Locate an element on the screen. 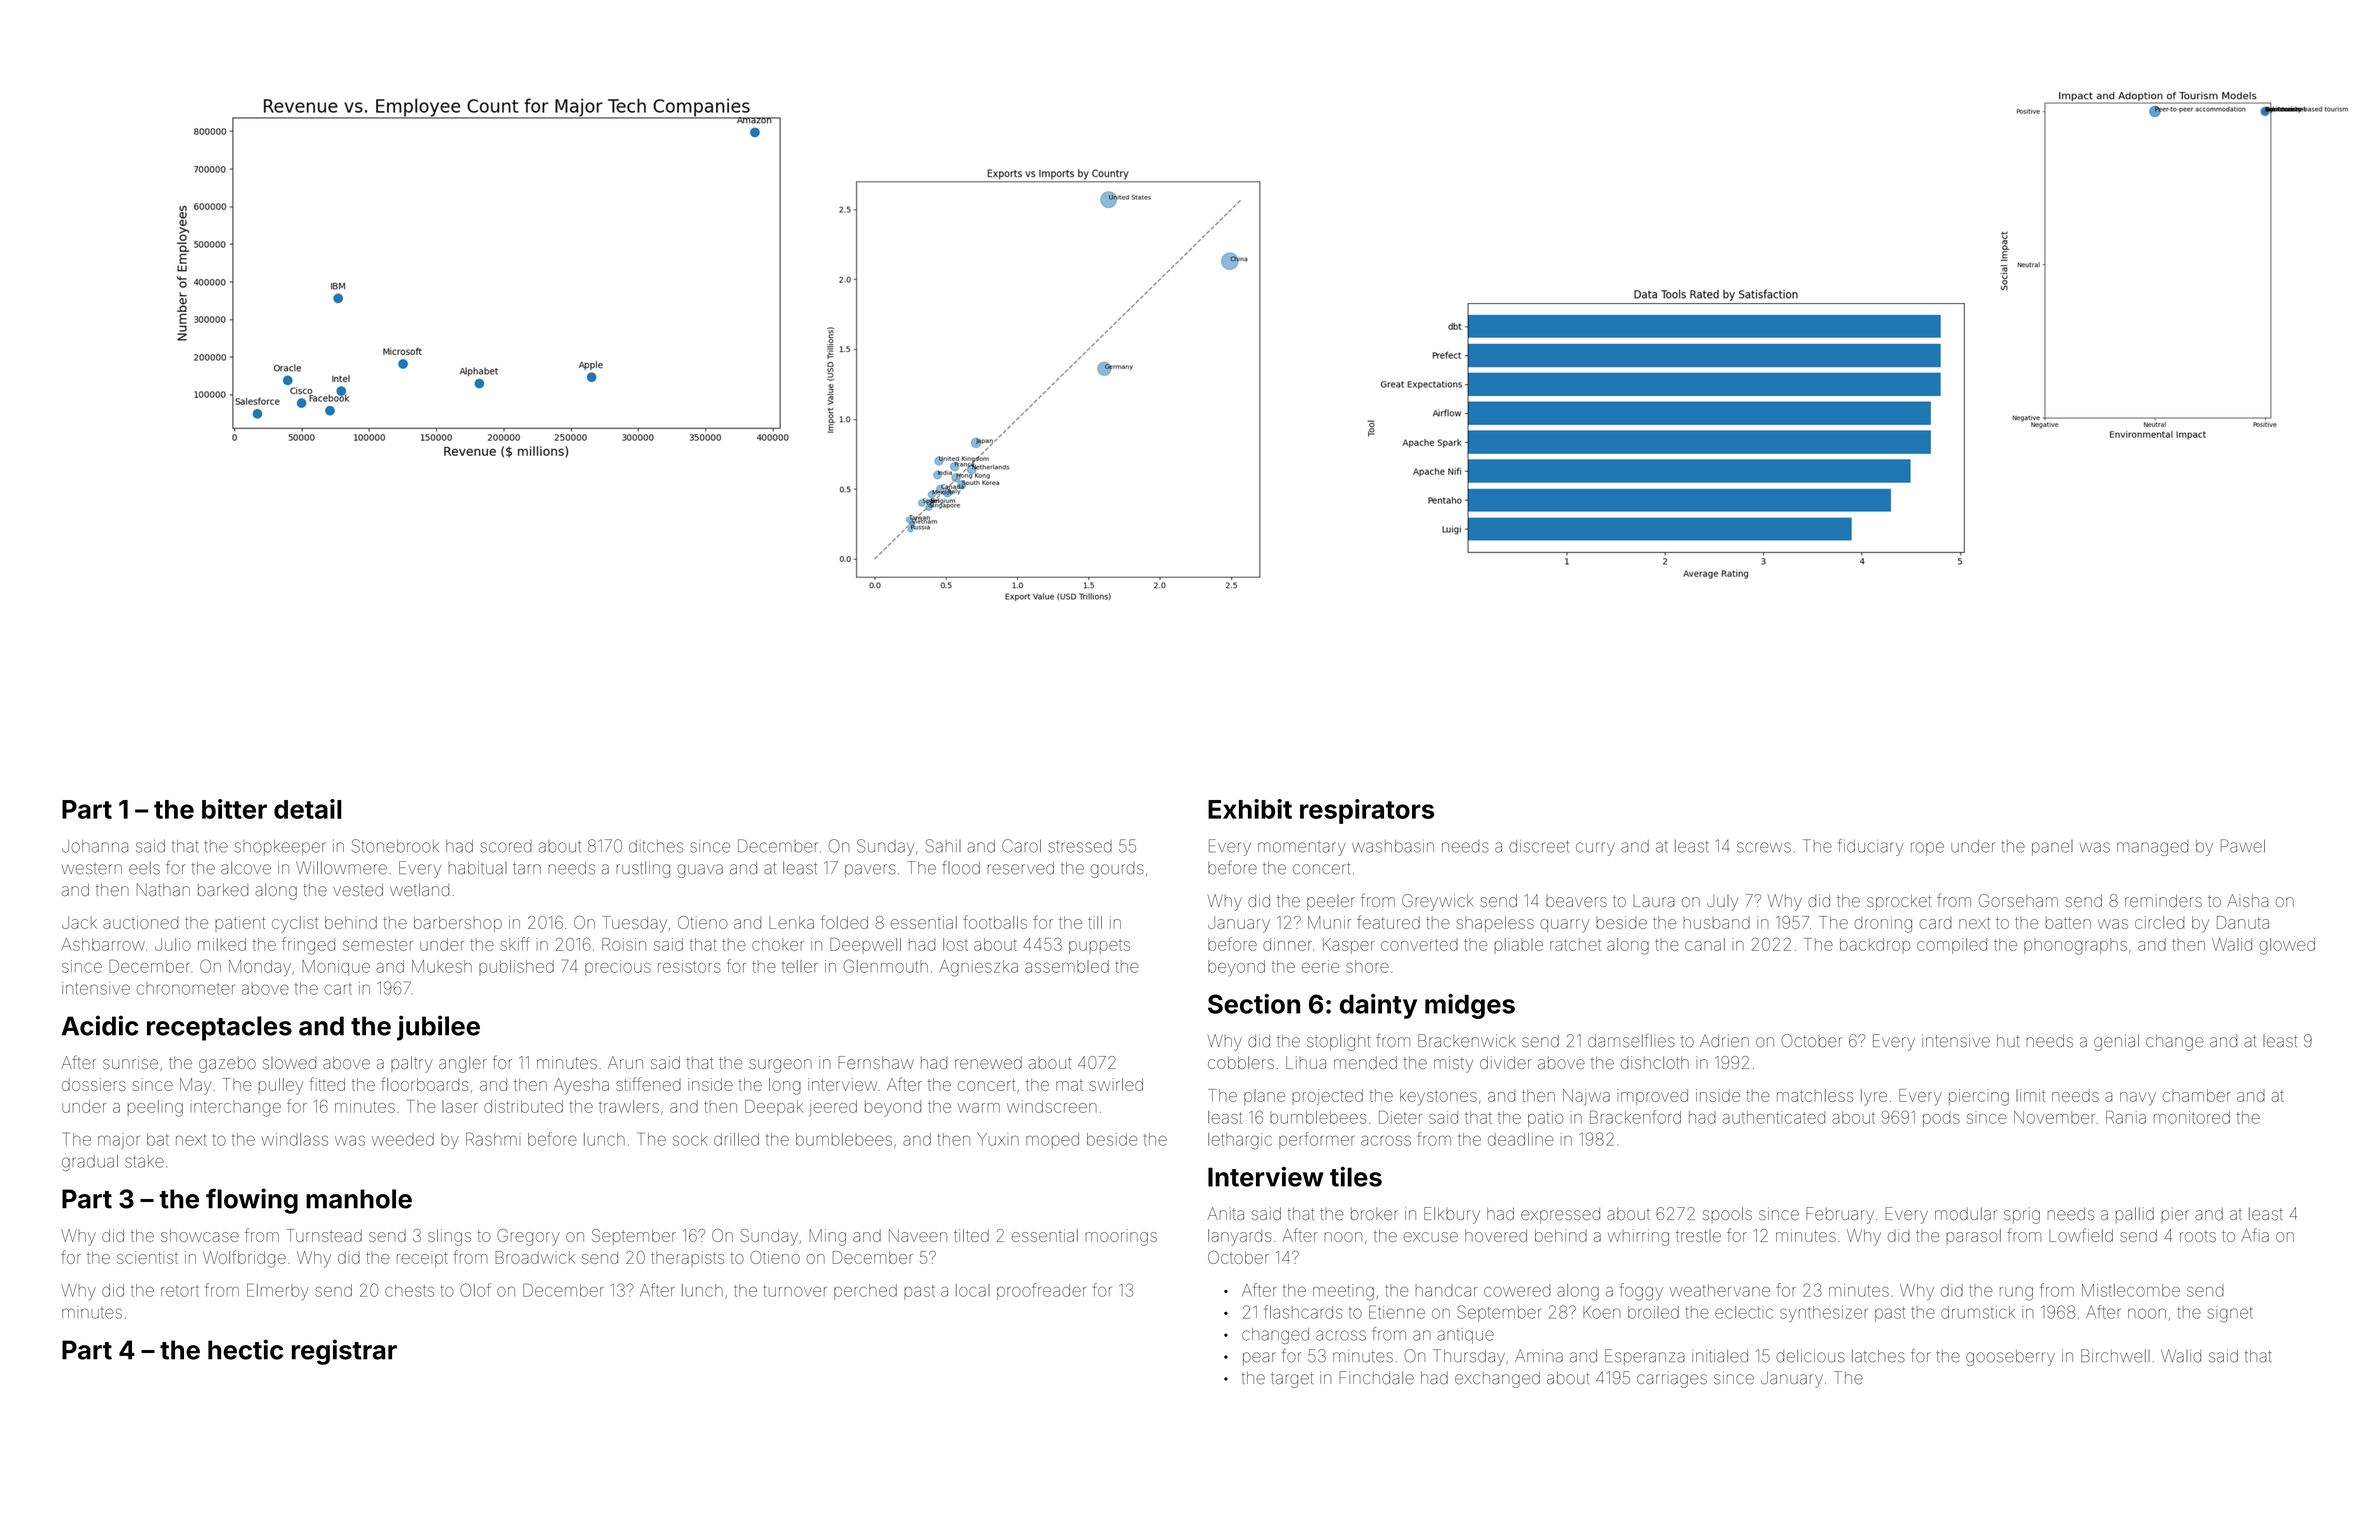 This screenshot has width=2380, height=1540. respirators is located at coordinates (1367, 811).
